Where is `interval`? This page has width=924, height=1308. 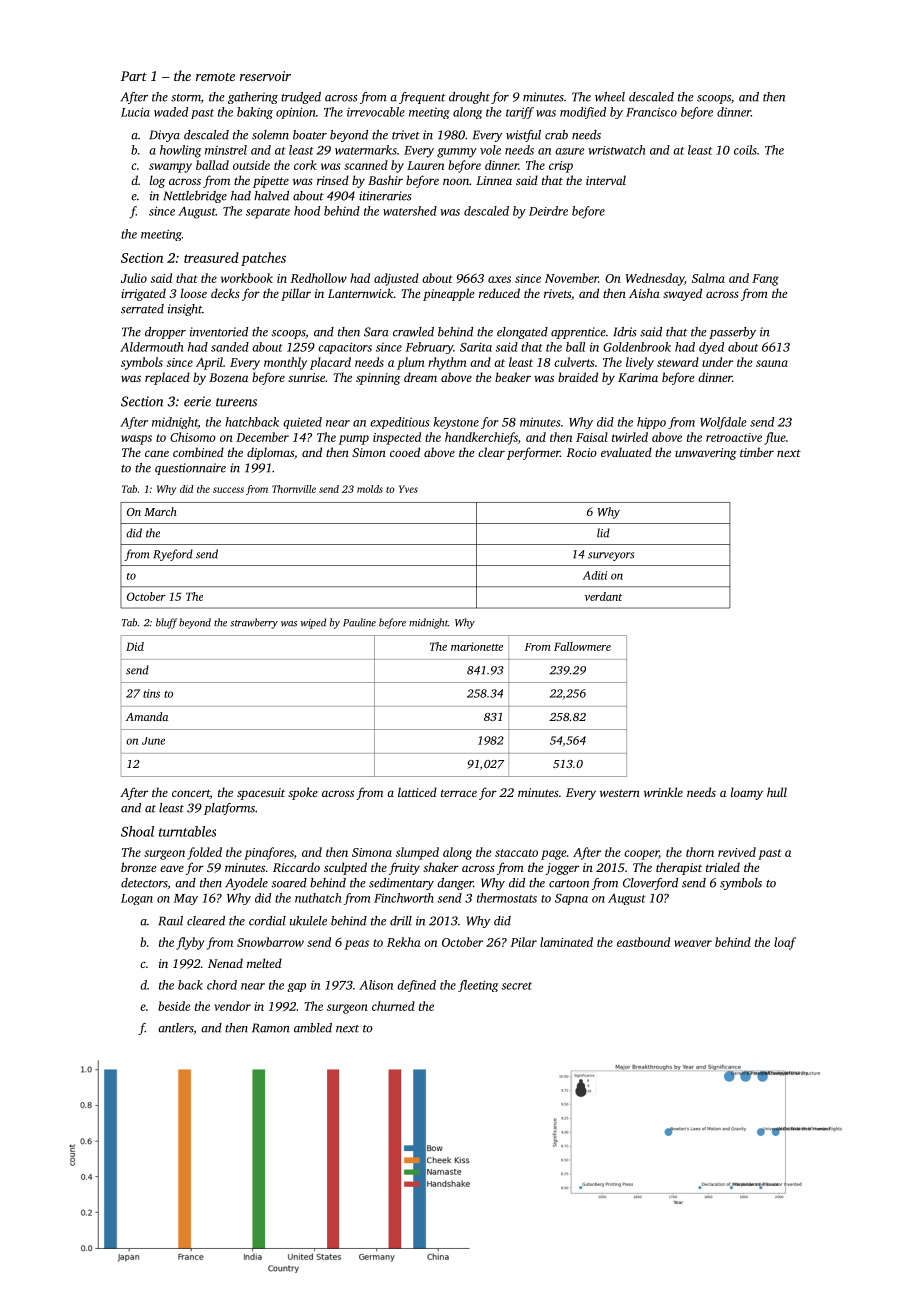
interval is located at coordinates (606, 180).
